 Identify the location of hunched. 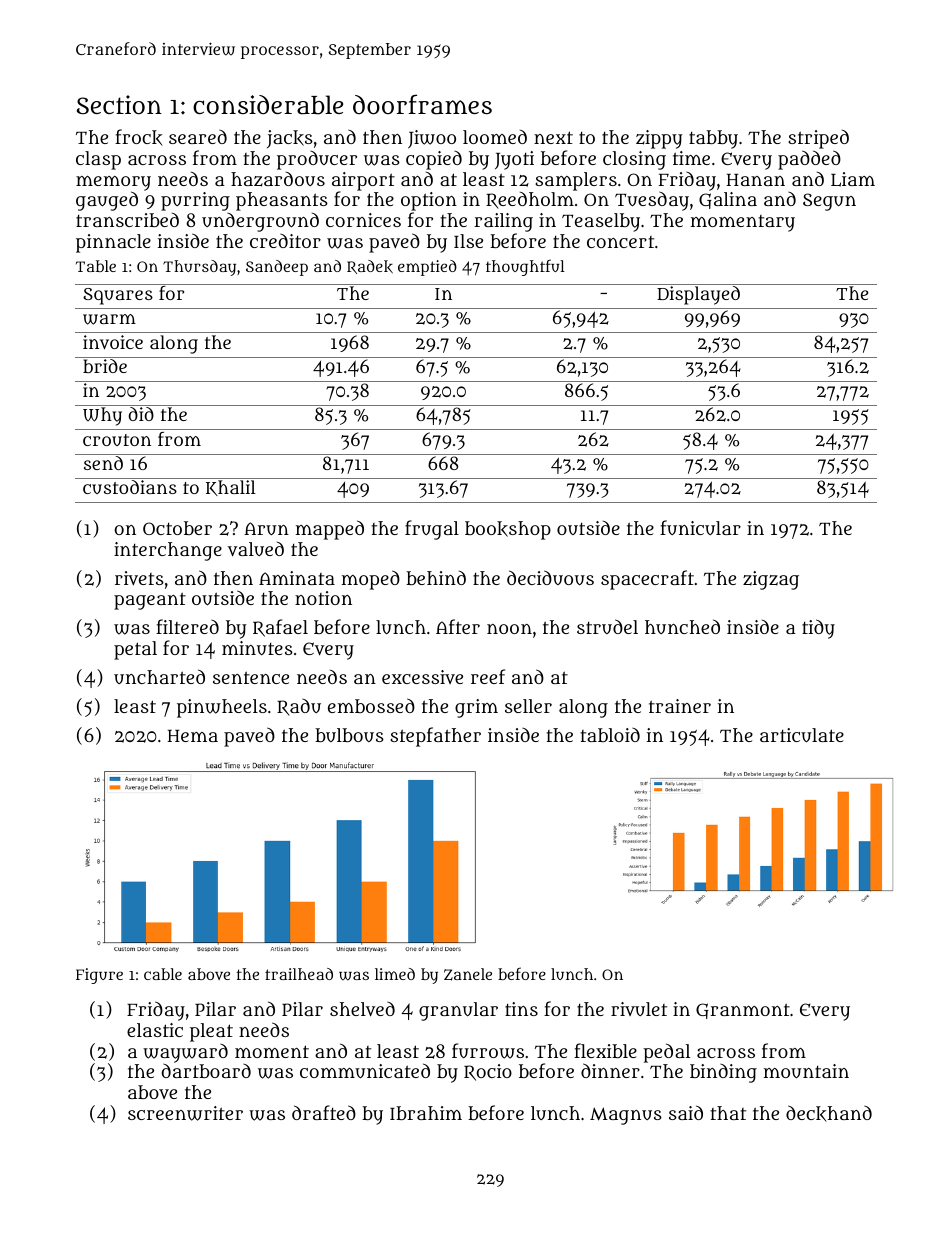
(682, 626).
